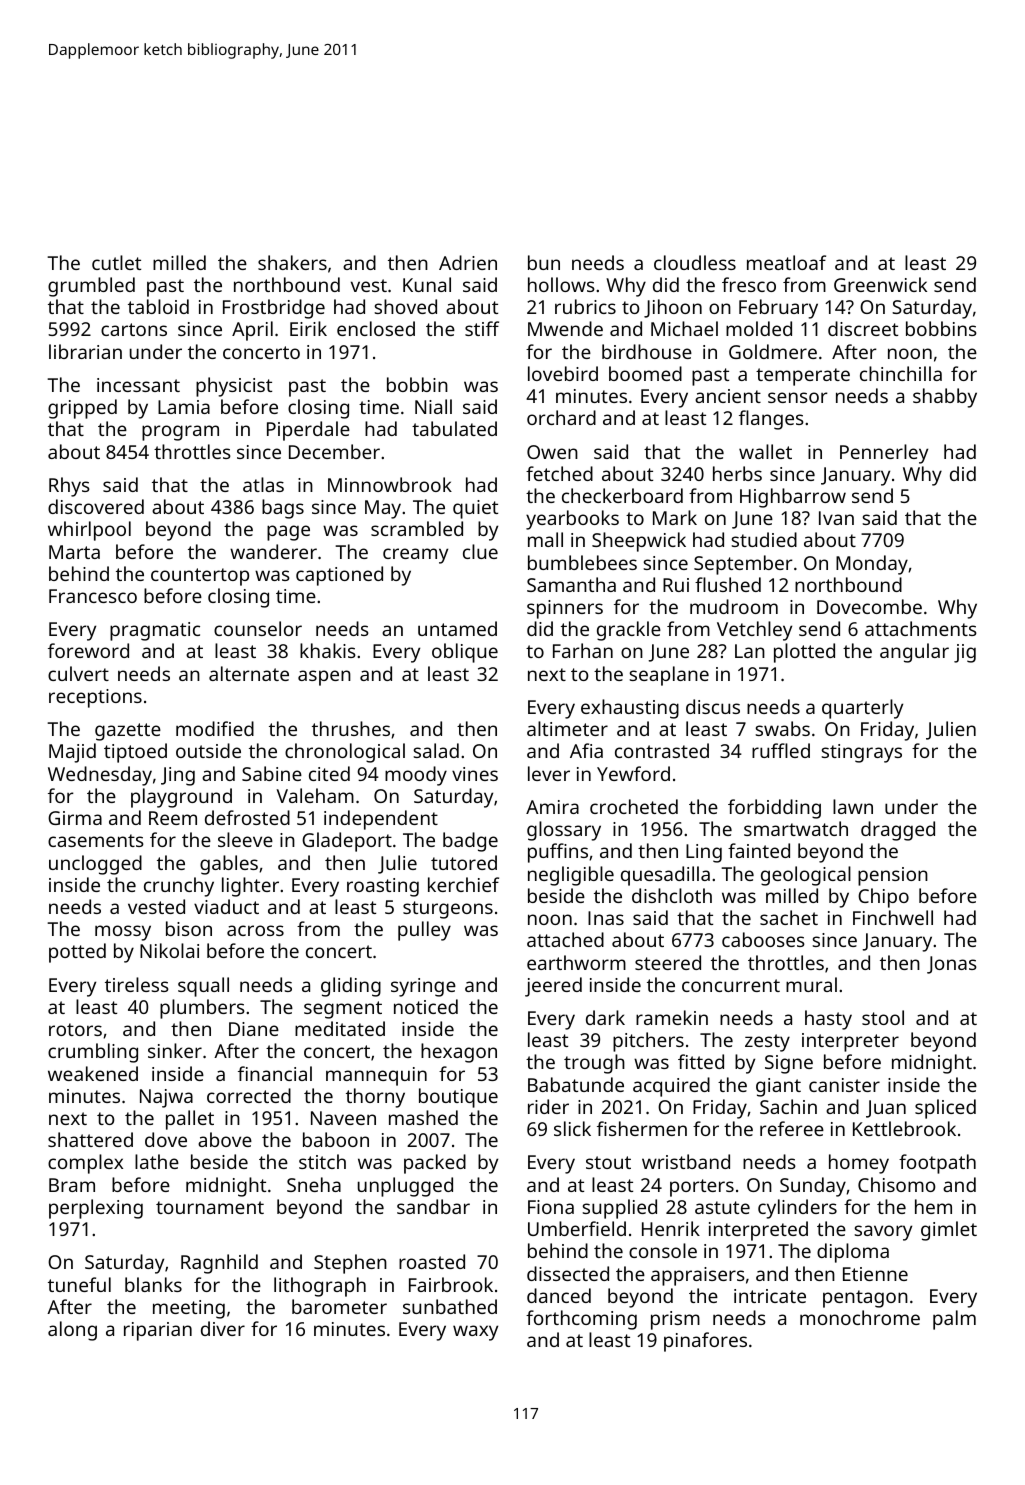 This screenshot has height=1485, width=1025. What do you see at coordinates (406, 306) in the screenshot?
I see `shoved` at bounding box center [406, 306].
